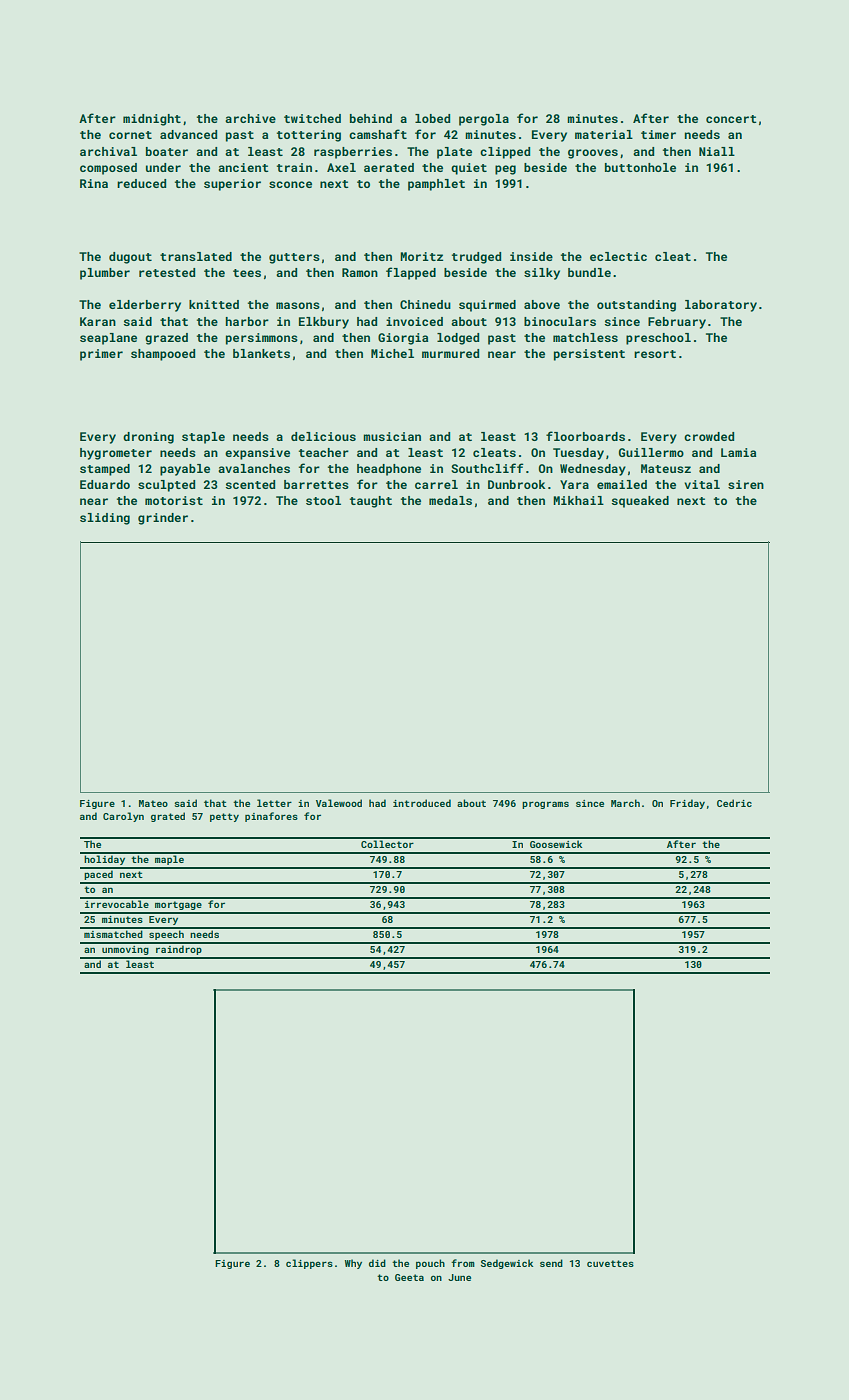 Image resolution: width=849 pixels, height=1400 pixels. I want to click on hygrometer, so click(116, 454).
